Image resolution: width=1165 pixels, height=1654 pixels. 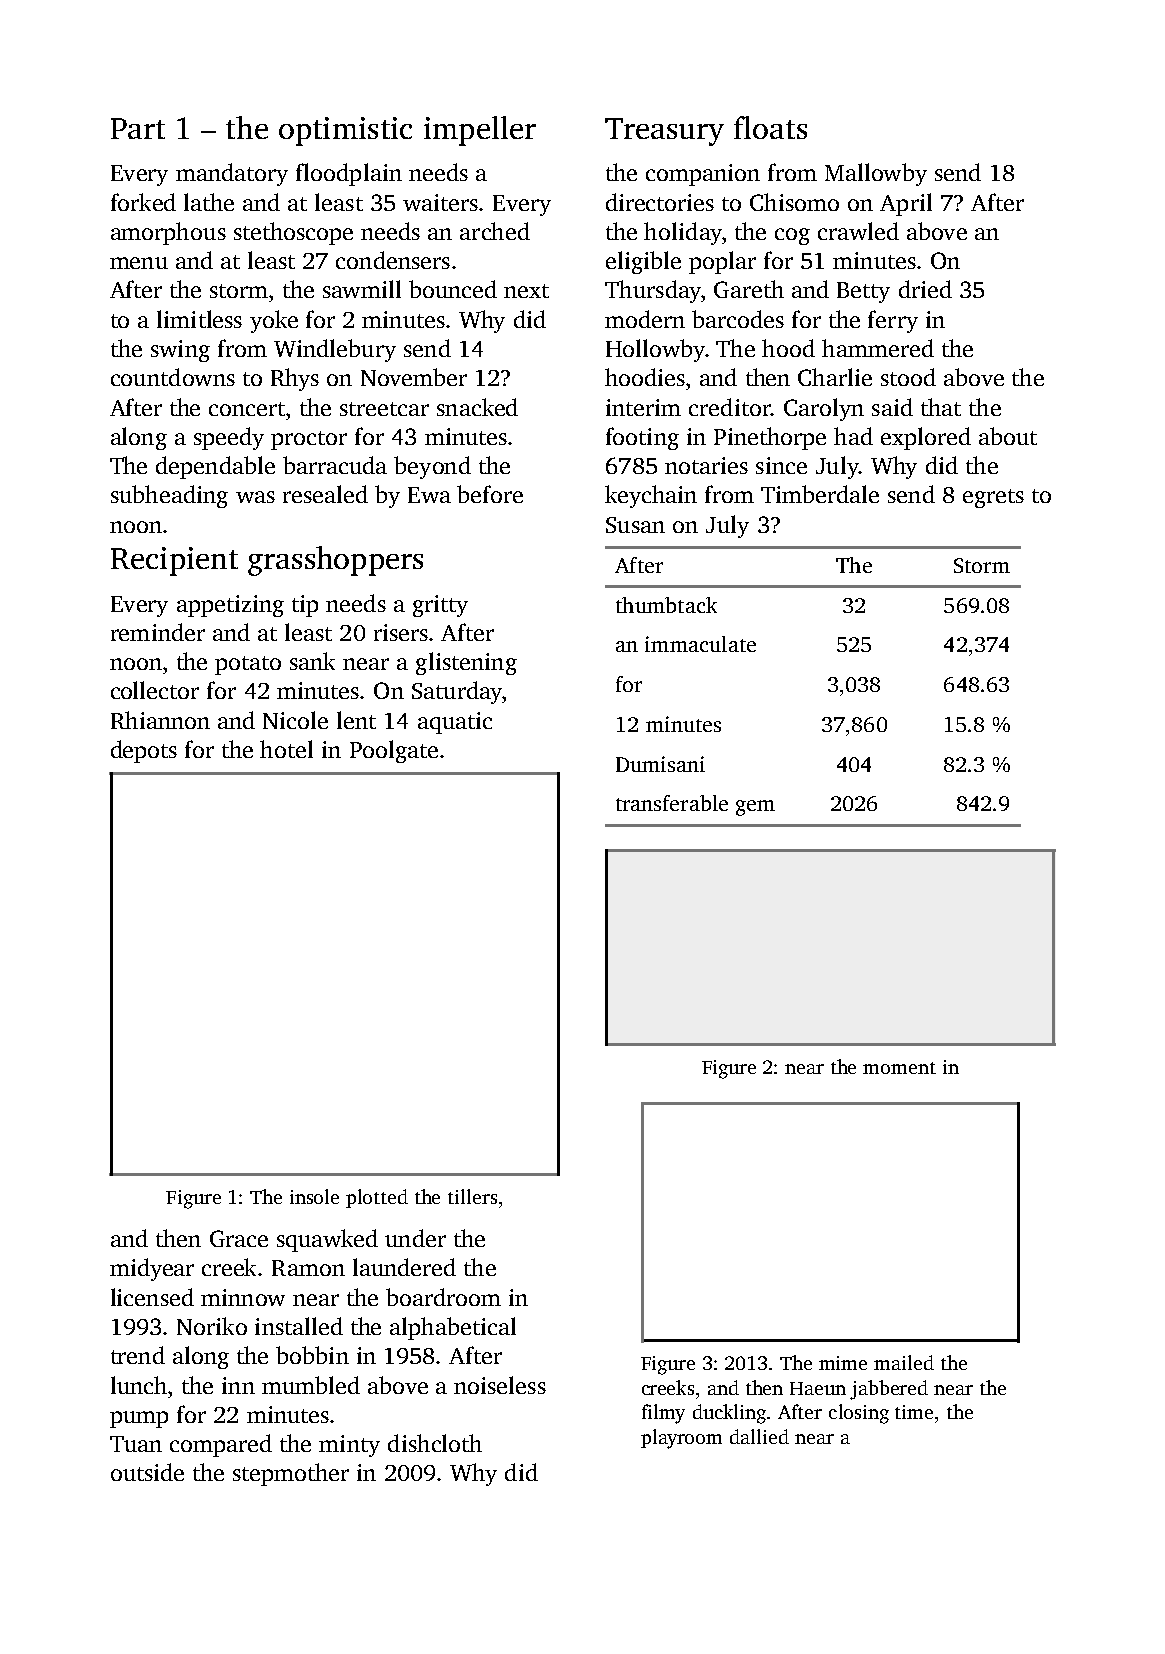 I want to click on Poolgate, so click(x=394, y=751).
